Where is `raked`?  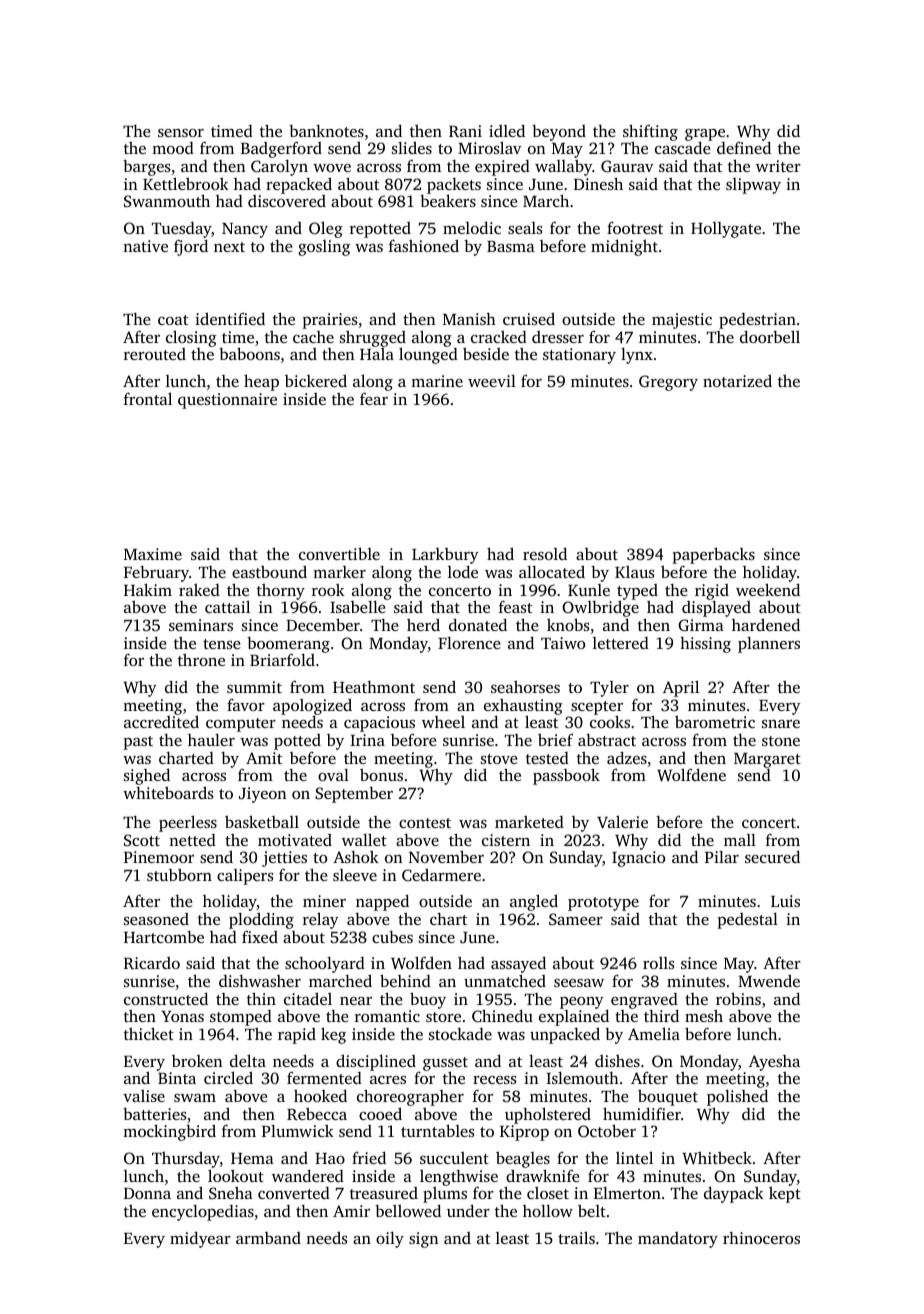
raked is located at coordinates (199, 590).
